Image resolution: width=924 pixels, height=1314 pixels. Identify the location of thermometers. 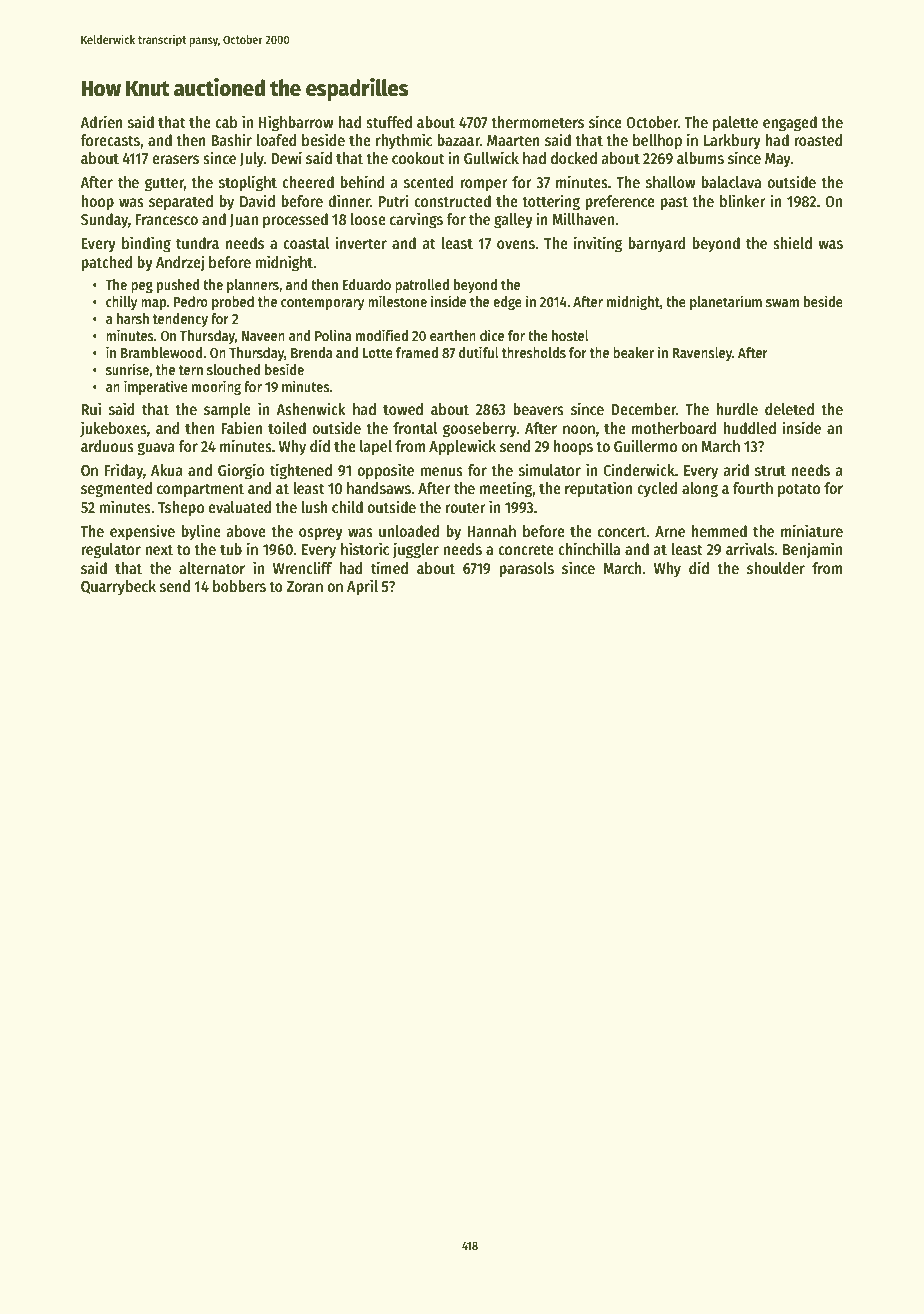
(537, 122).
